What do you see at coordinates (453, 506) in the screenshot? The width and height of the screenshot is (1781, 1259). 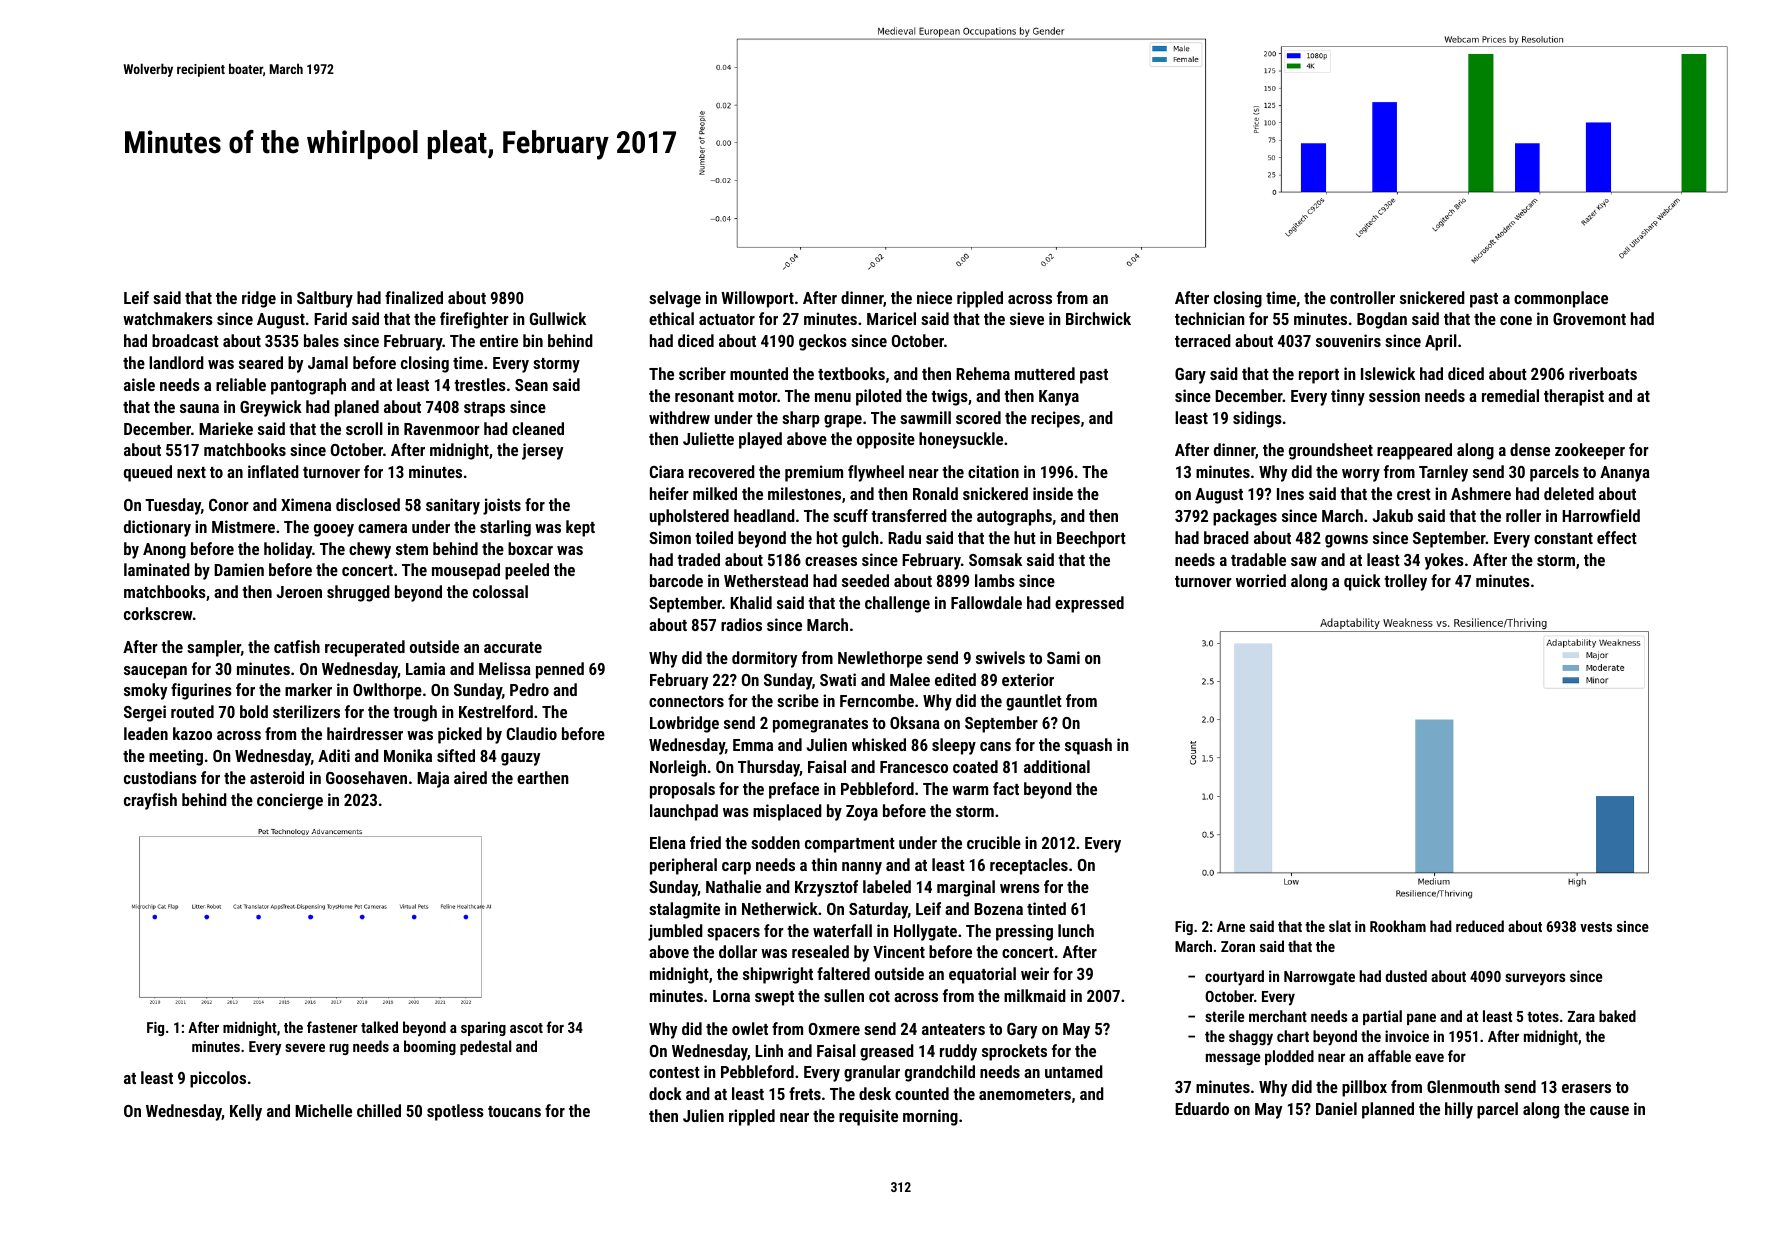 I see `sanitary` at bounding box center [453, 506].
